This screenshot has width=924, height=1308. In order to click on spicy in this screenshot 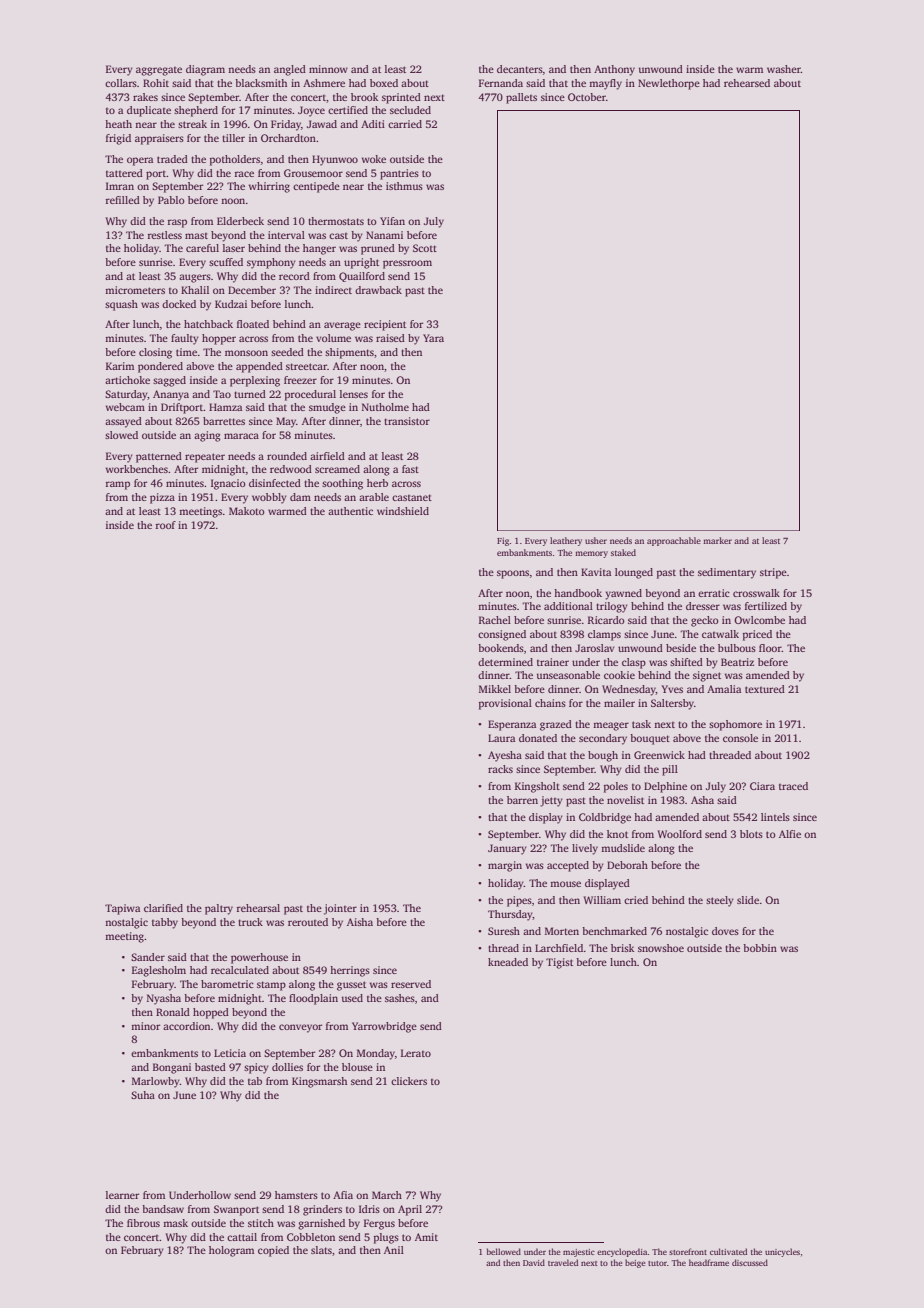, I will do `click(256, 1068)`.
